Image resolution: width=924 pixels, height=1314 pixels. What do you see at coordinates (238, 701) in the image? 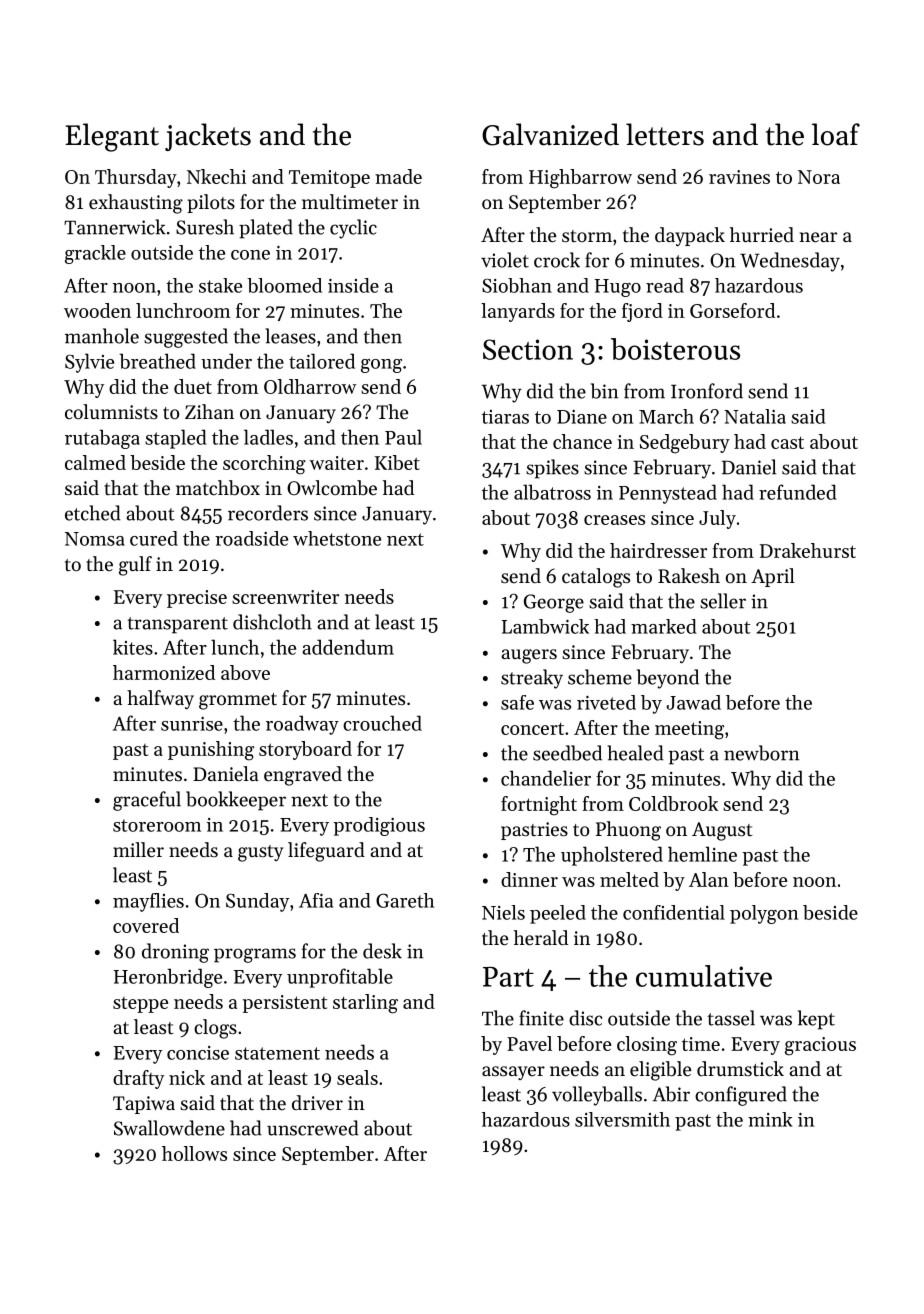
I see `grommet` at bounding box center [238, 701].
